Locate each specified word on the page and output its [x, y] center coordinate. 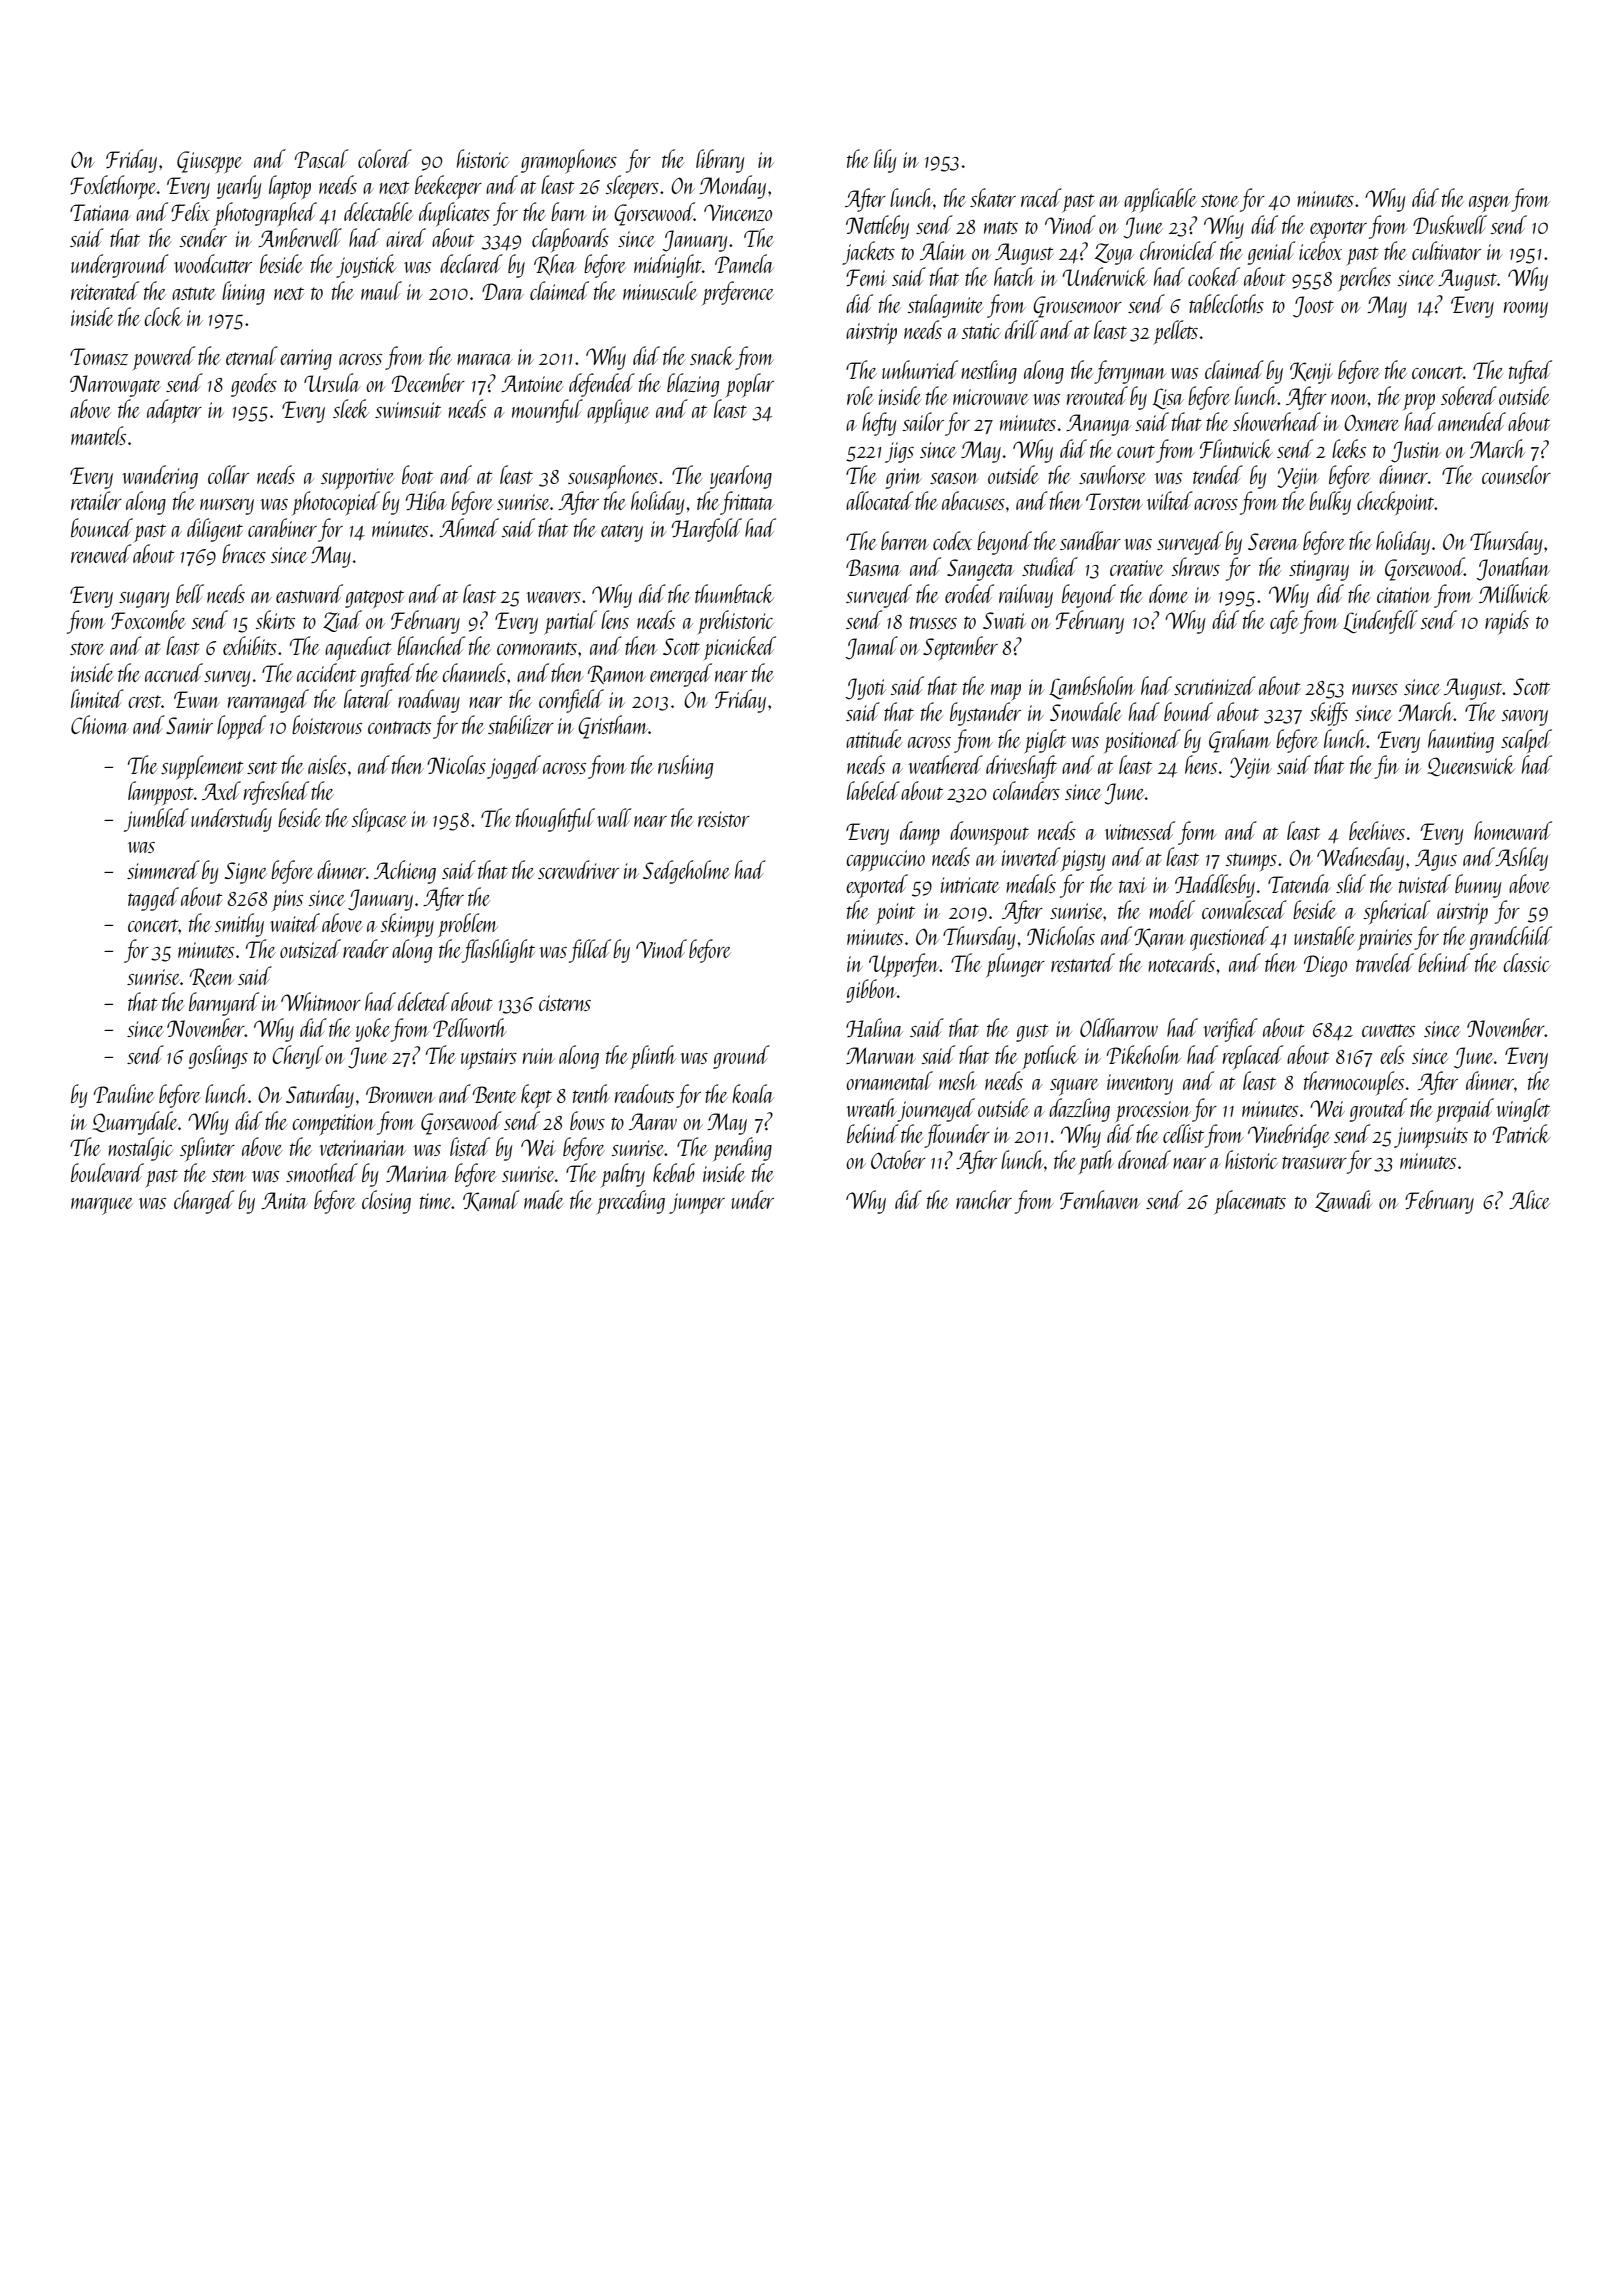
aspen [1490, 204]
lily [885, 161]
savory [1525, 718]
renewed [101, 553]
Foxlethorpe [113, 187]
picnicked [739, 648]
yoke [373, 1030]
